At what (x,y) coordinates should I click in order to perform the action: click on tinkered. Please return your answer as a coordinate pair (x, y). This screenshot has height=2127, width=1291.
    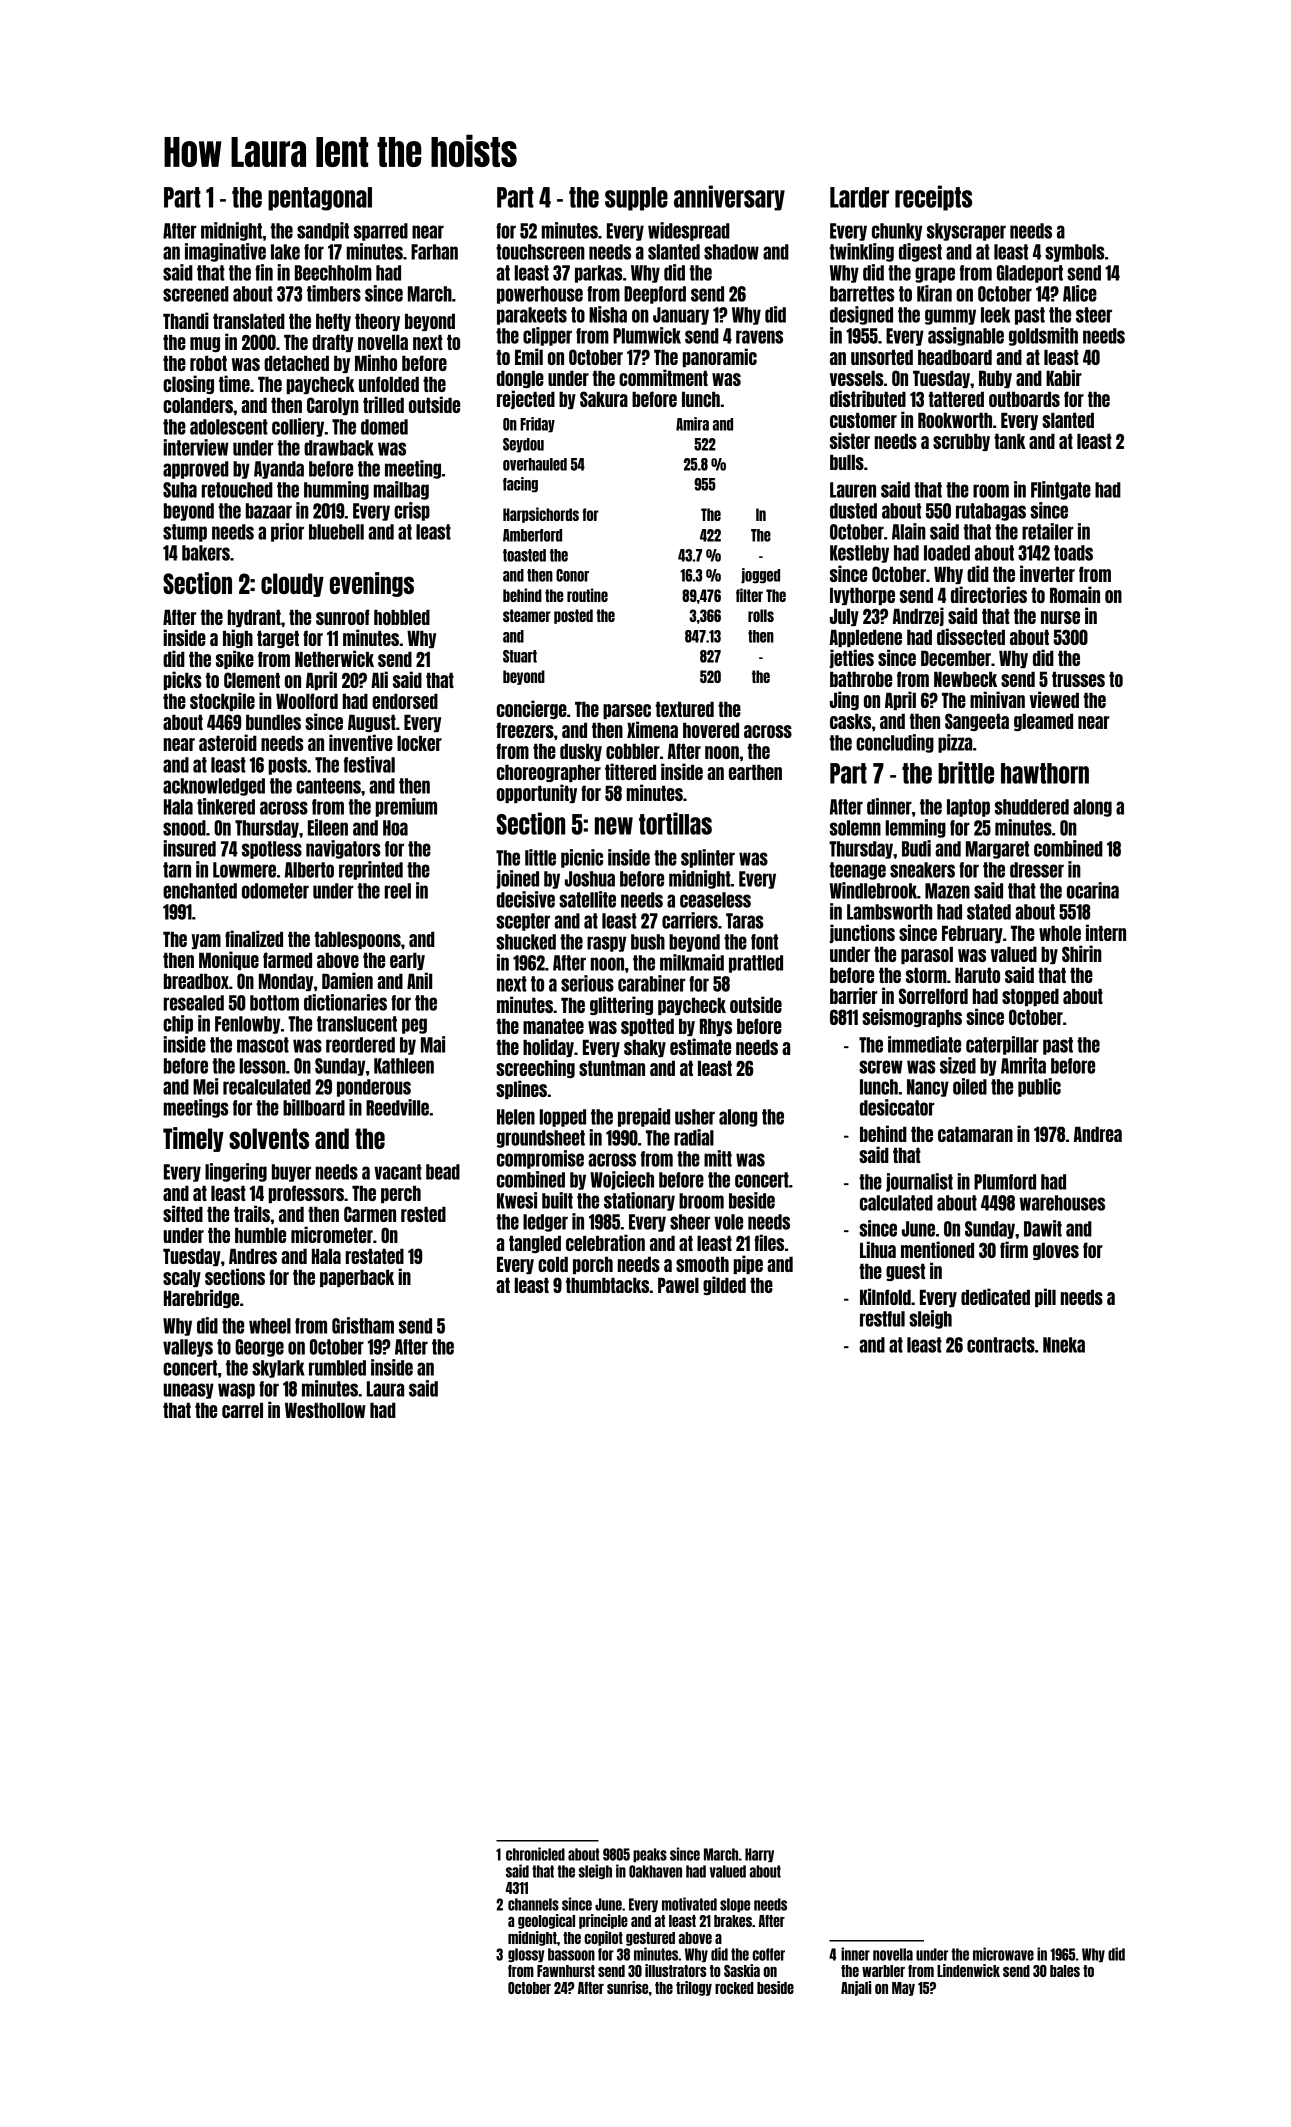
    Looking at the image, I should click on (226, 806).
